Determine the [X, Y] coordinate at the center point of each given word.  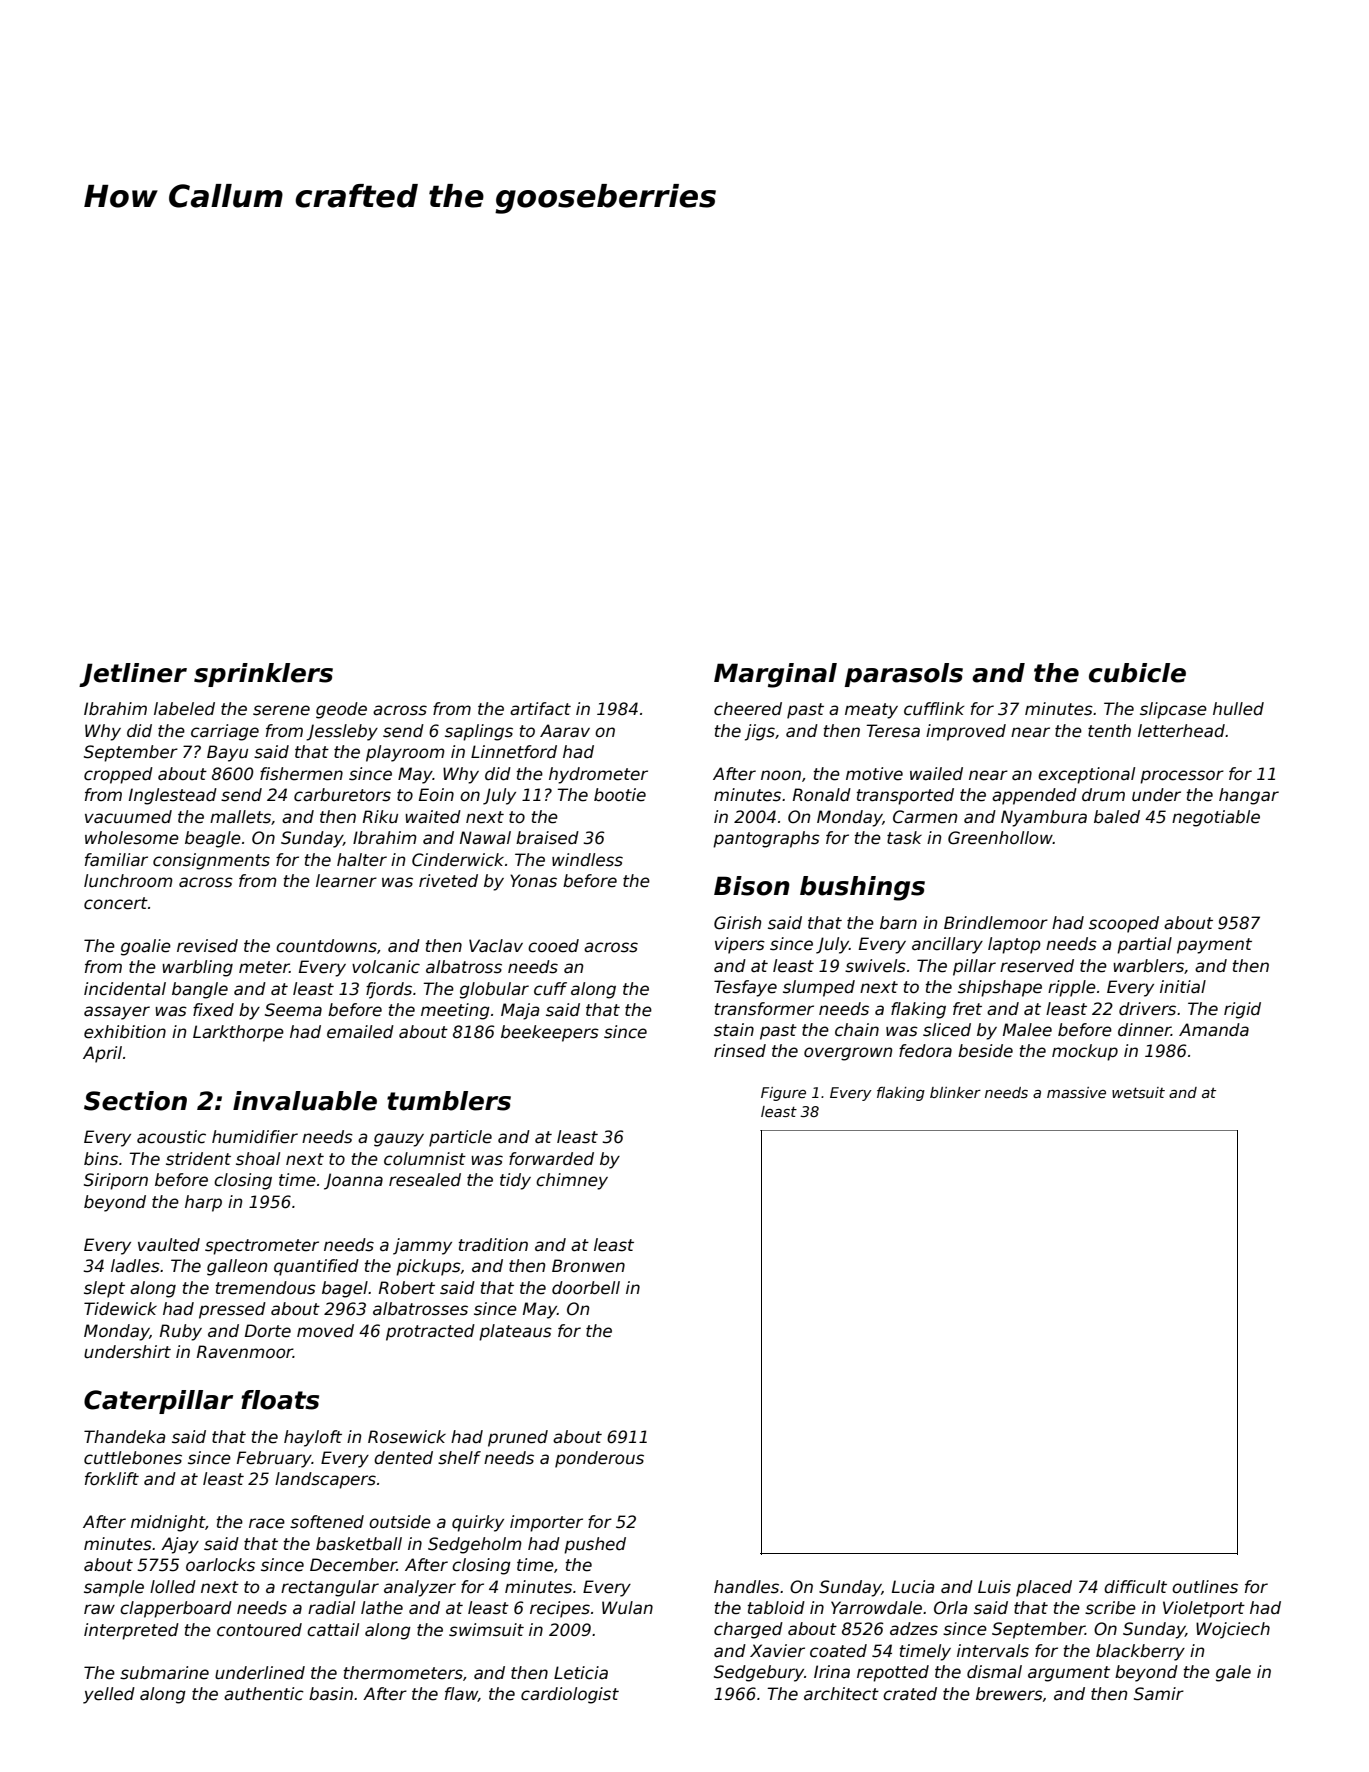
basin [331, 1694]
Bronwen [588, 1266]
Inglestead [173, 796]
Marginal [775, 675]
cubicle [1137, 673]
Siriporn [116, 1181]
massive [1076, 1092]
